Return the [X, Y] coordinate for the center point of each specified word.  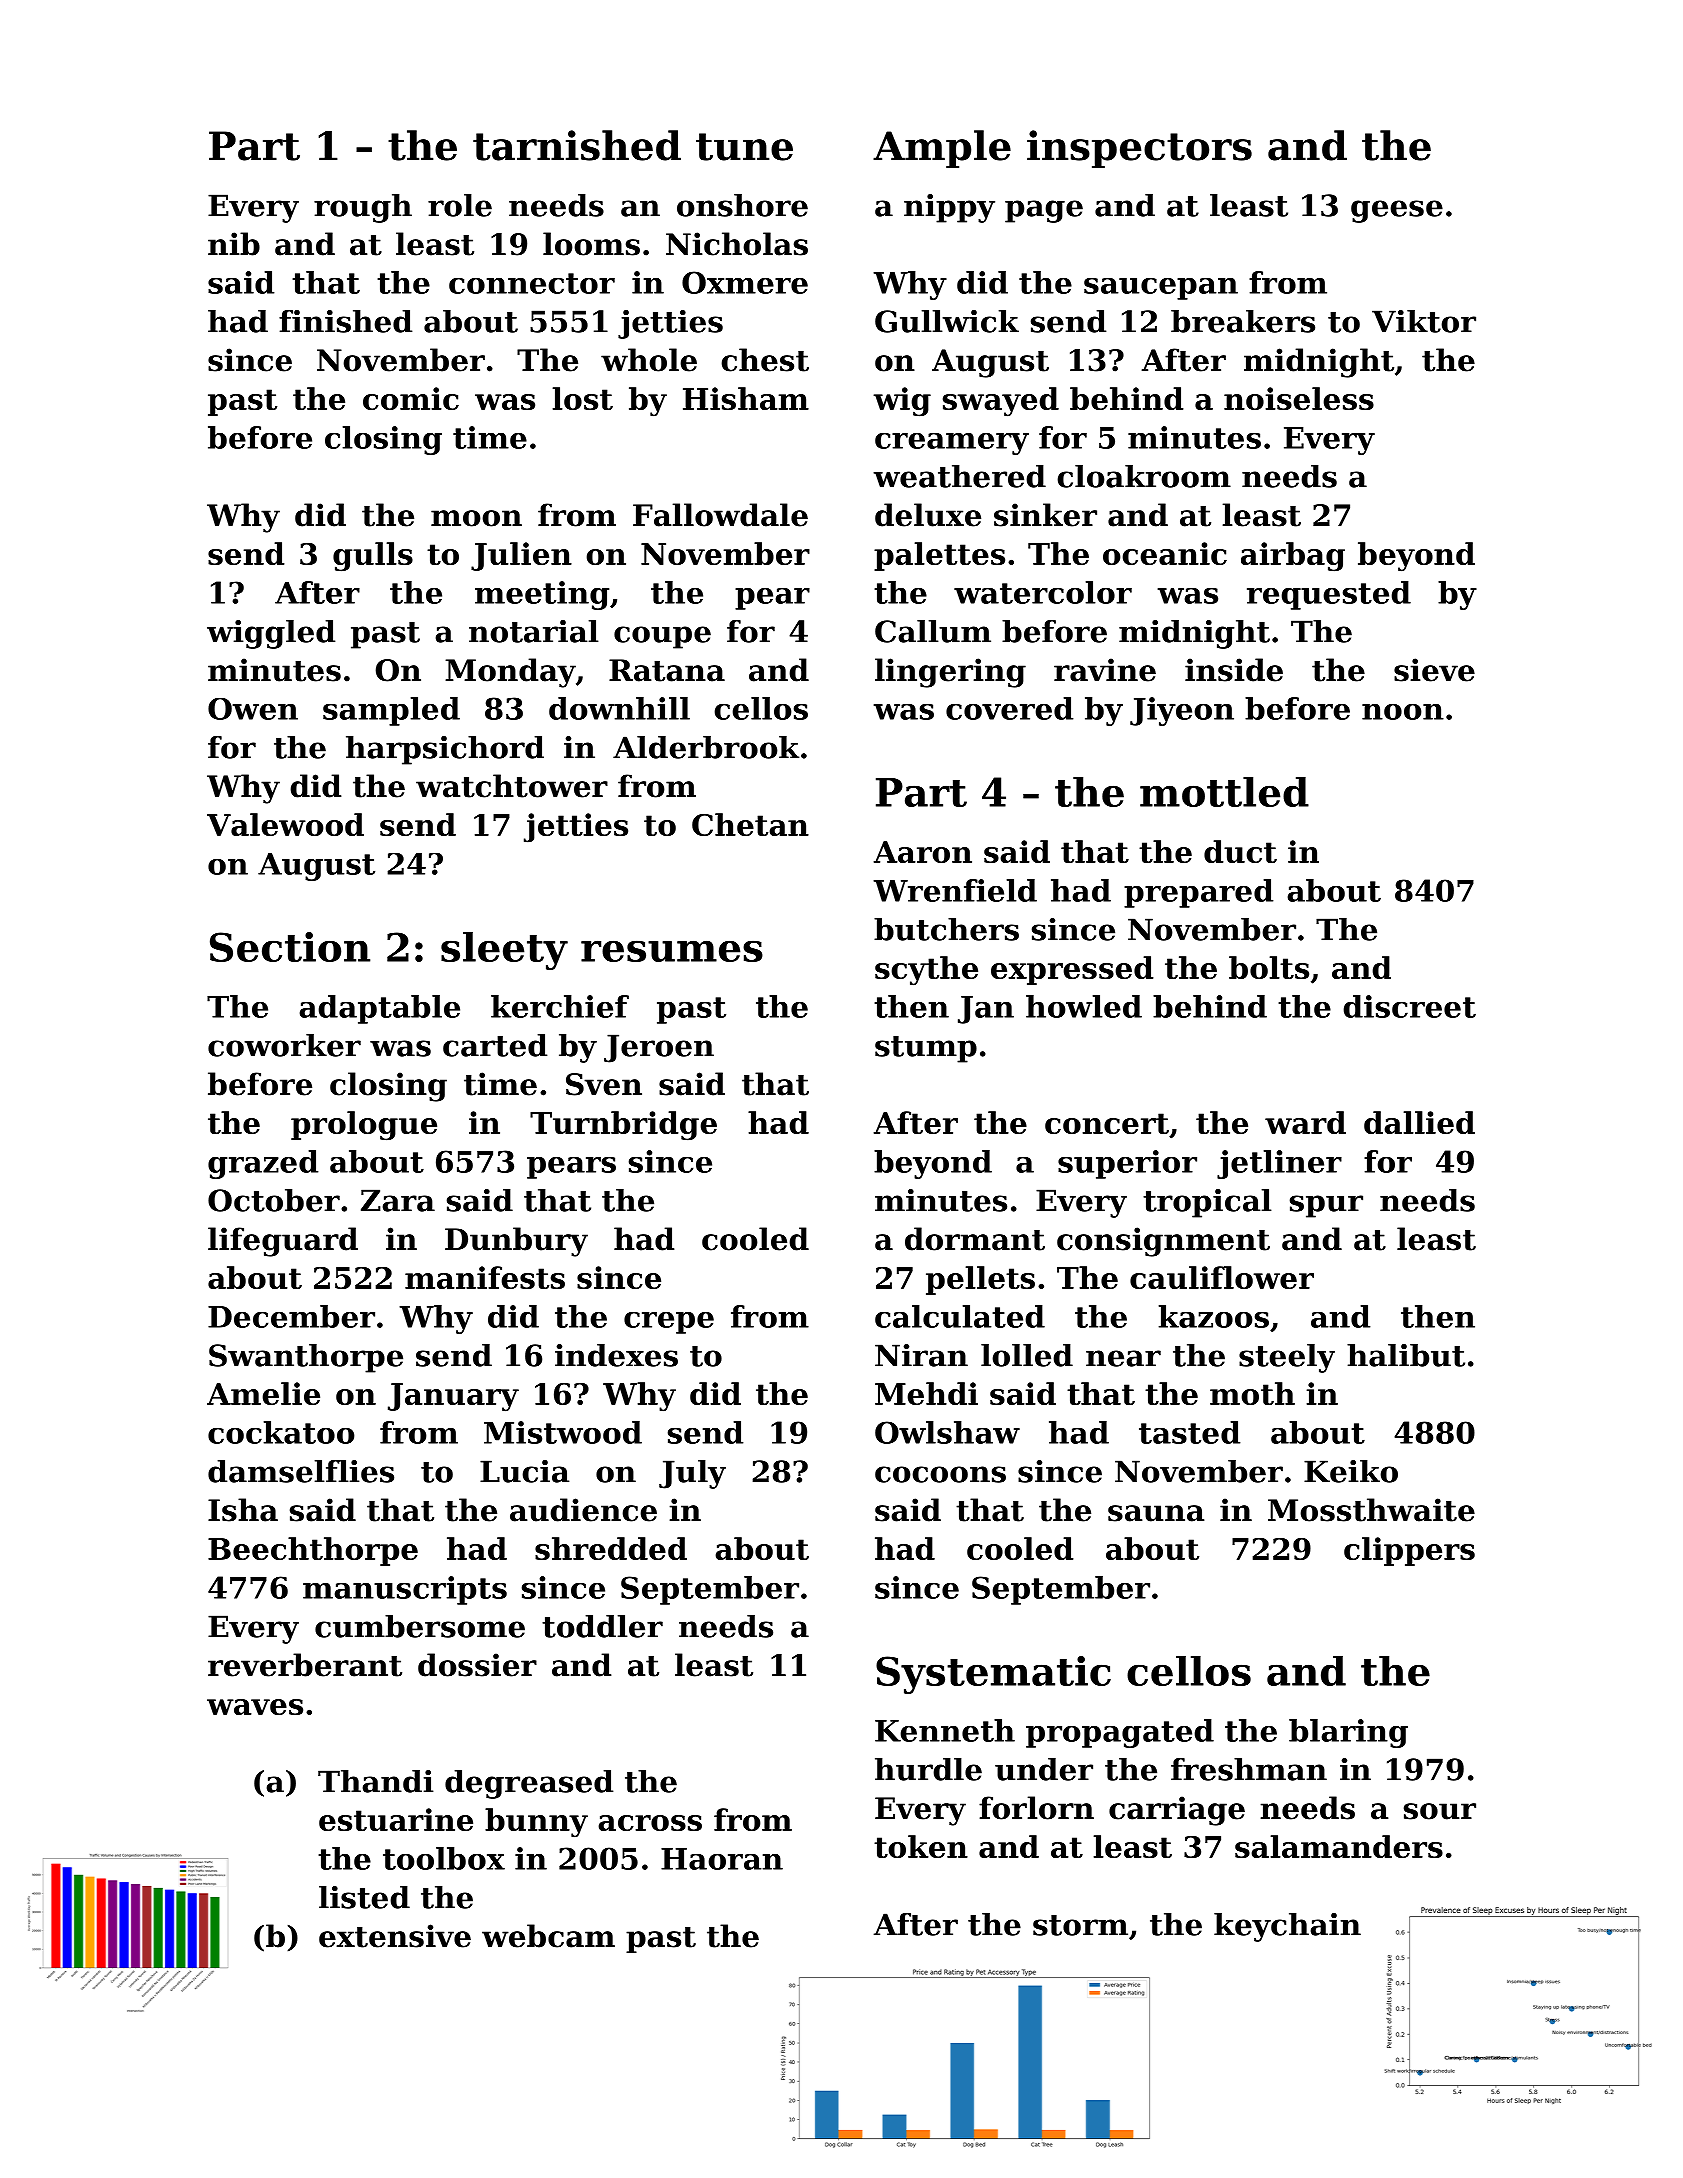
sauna [1156, 1513]
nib [234, 244]
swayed [1001, 402]
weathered [959, 476]
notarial [534, 631]
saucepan [1161, 289]
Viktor [1424, 321]
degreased [529, 1784]
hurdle [928, 1769]
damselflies [301, 1471]
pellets [980, 1280]
